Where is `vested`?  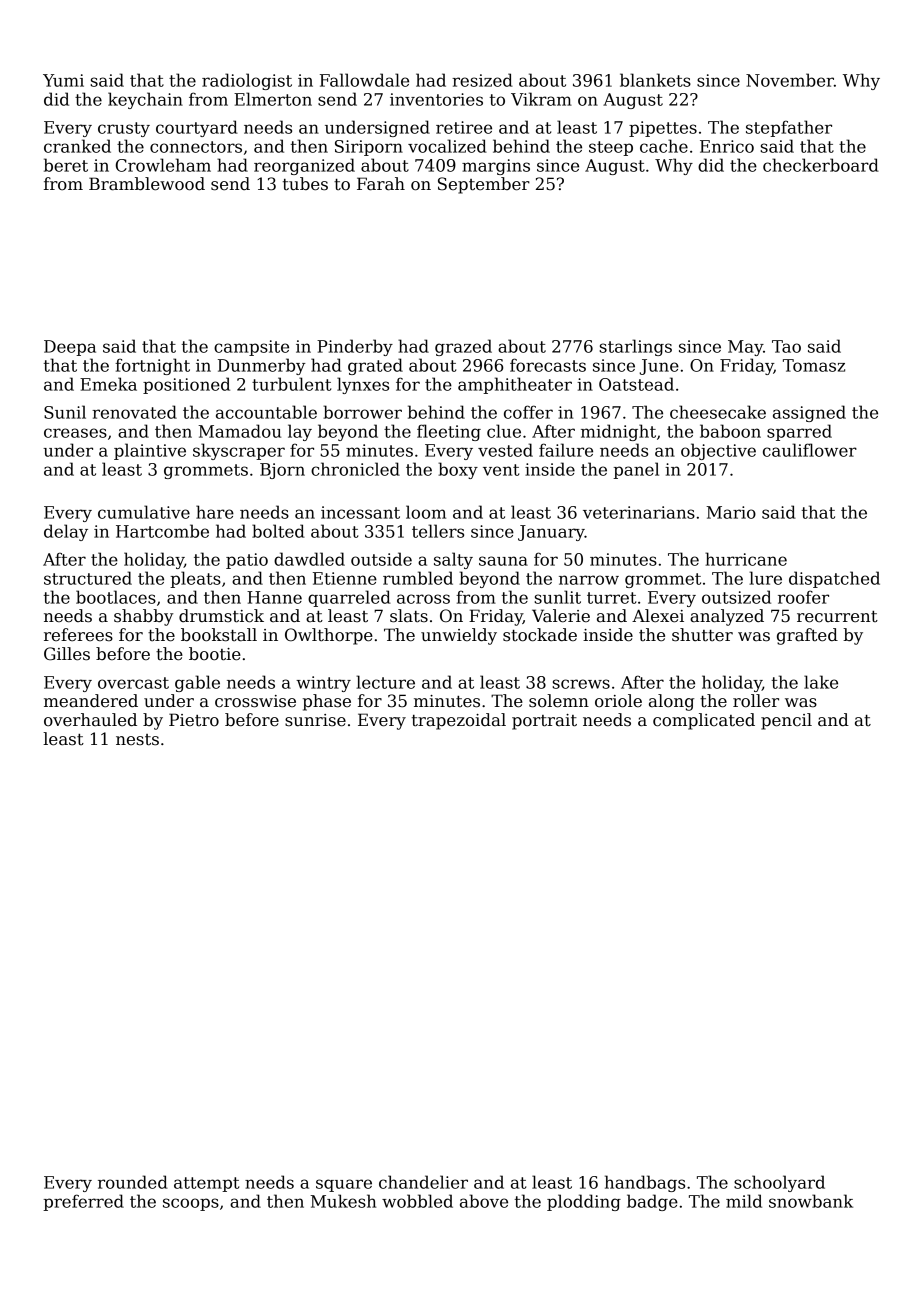 vested is located at coordinates (505, 450).
